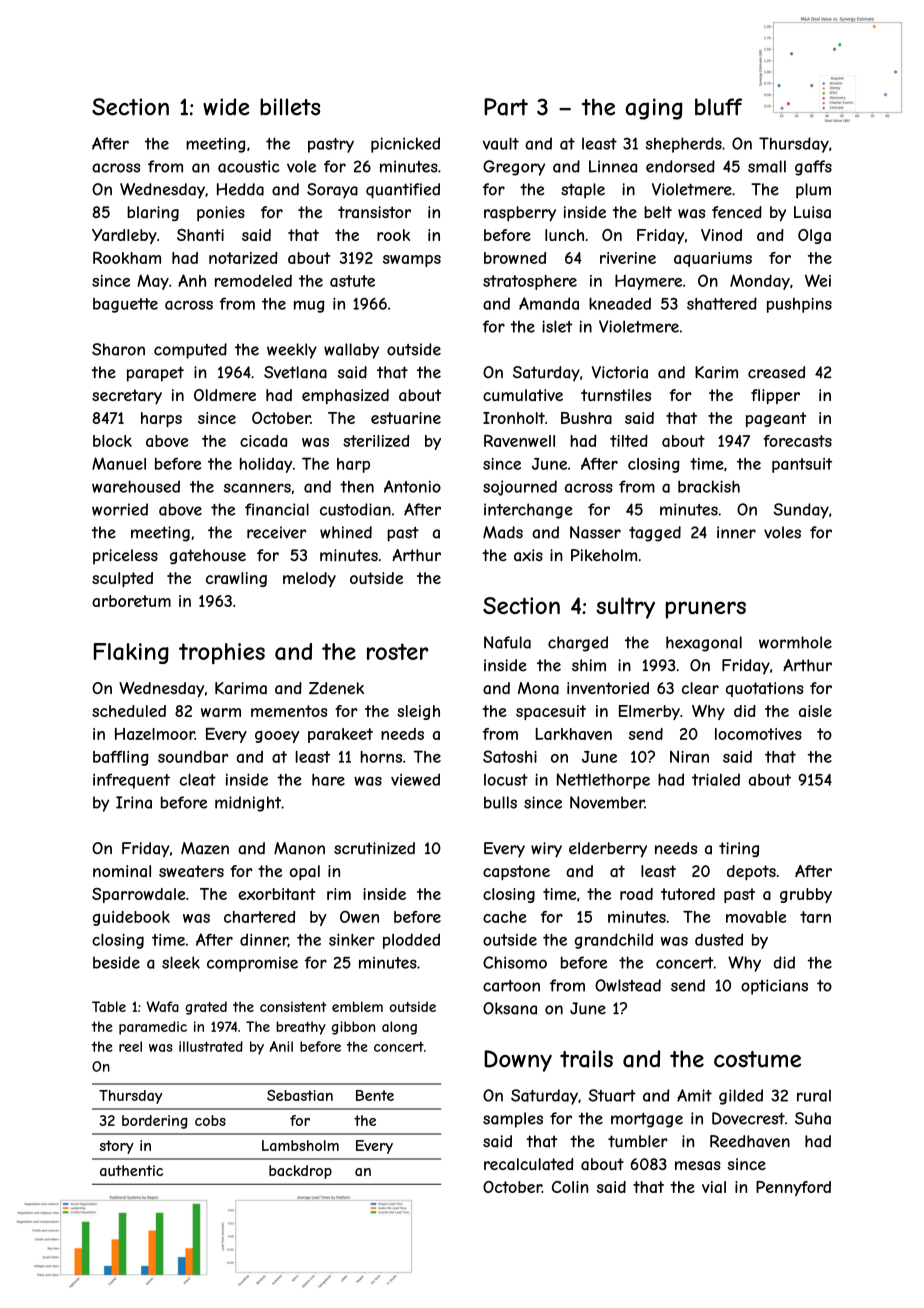  I want to click on Hedda, so click(240, 189).
